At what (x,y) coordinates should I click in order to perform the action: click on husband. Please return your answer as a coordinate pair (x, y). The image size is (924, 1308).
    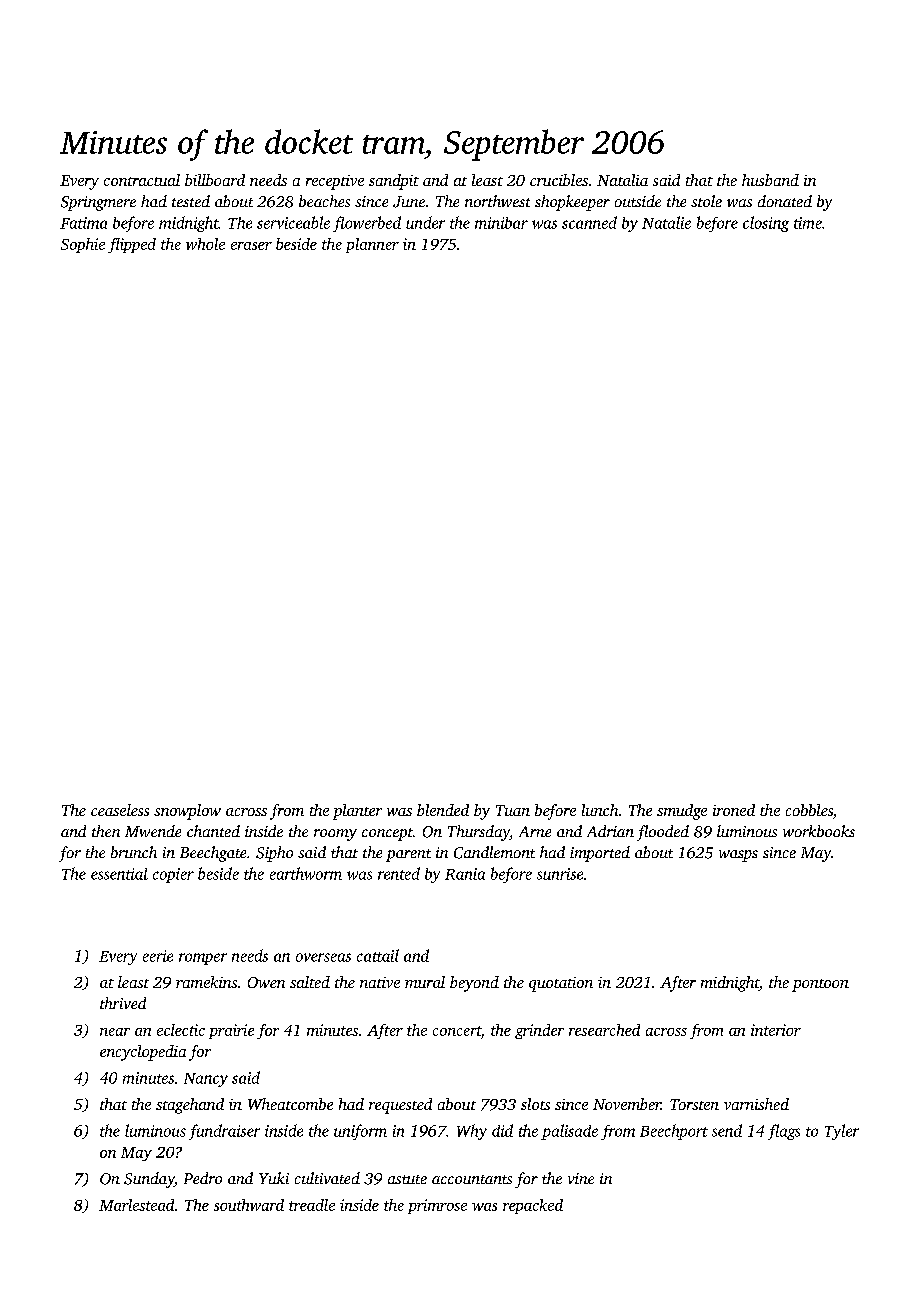
    Looking at the image, I should click on (770, 180).
